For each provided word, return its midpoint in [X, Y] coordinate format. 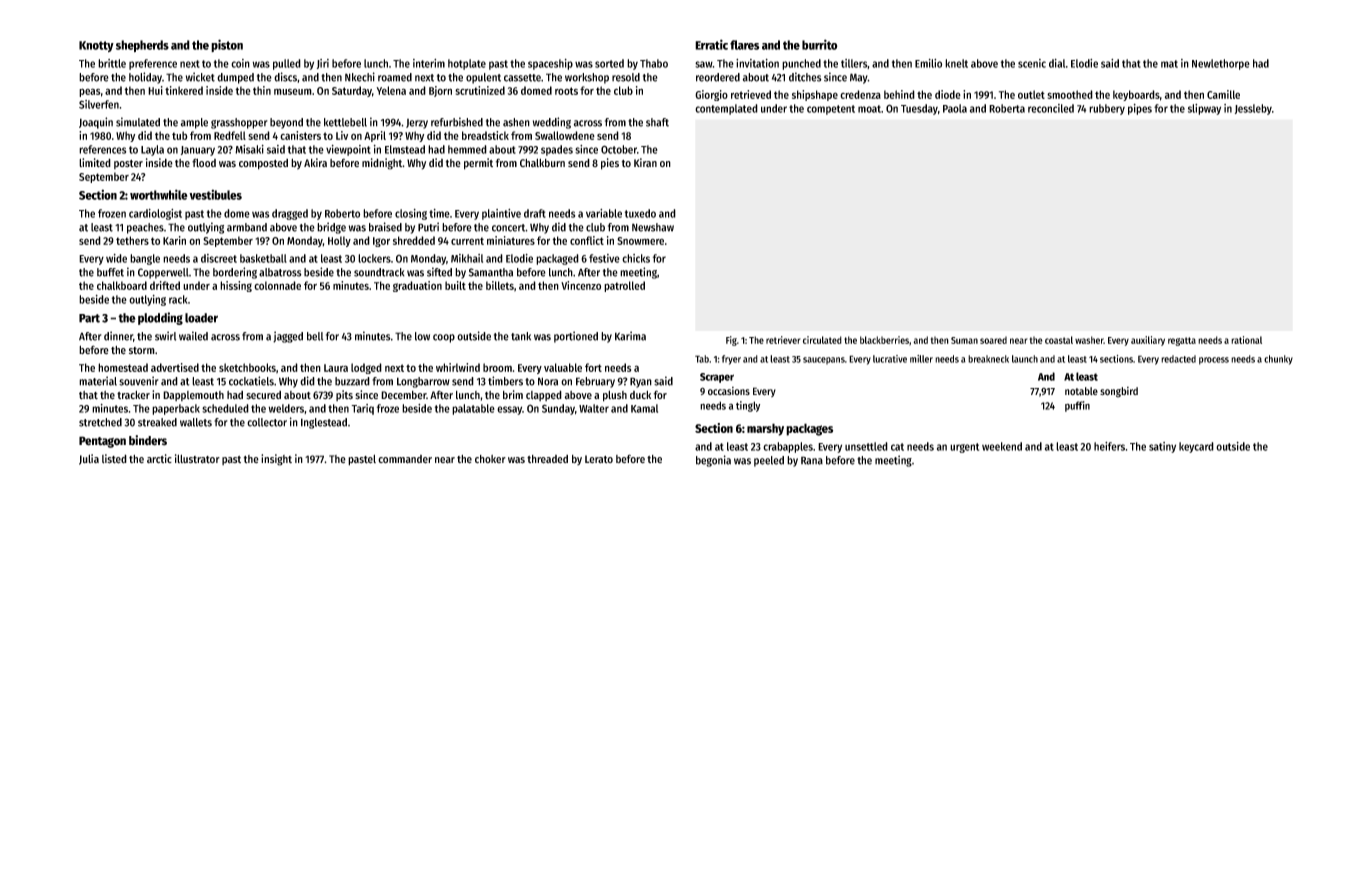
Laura [336, 368]
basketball [263, 258]
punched [801, 64]
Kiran [645, 162]
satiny [1162, 447]
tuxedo [640, 213]
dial [1057, 63]
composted [263, 164]
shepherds [142, 46]
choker [490, 459]
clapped [544, 395]
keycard [1196, 447]
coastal [1059, 340]
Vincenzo [581, 285]
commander [405, 459]
